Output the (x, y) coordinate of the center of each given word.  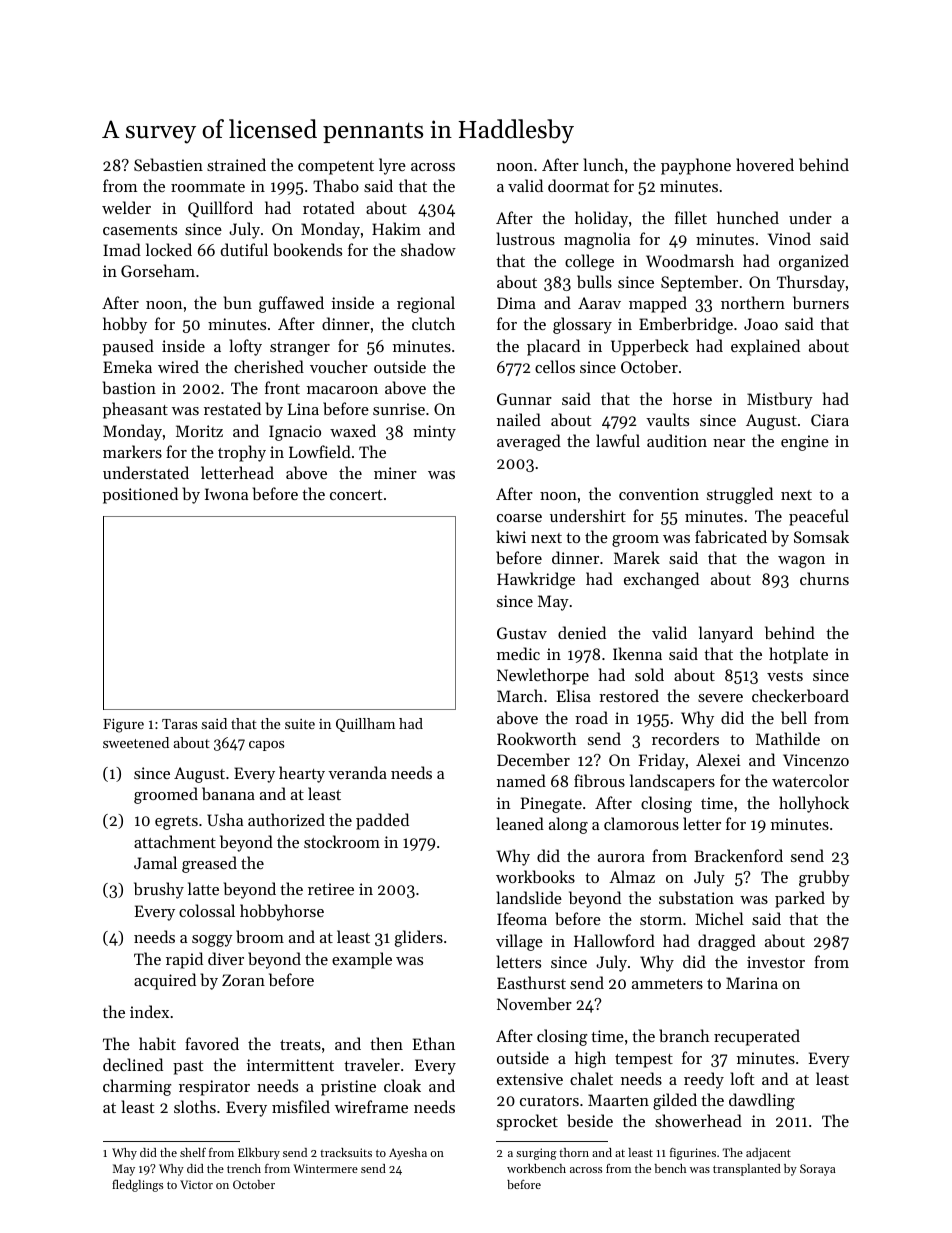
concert (356, 495)
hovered (765, 164)
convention (659, 494)
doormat (578, 185)
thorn (574, 1152)
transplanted (747, 1170)
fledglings (137, 1185)
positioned (140, 495)
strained (236, 164)
